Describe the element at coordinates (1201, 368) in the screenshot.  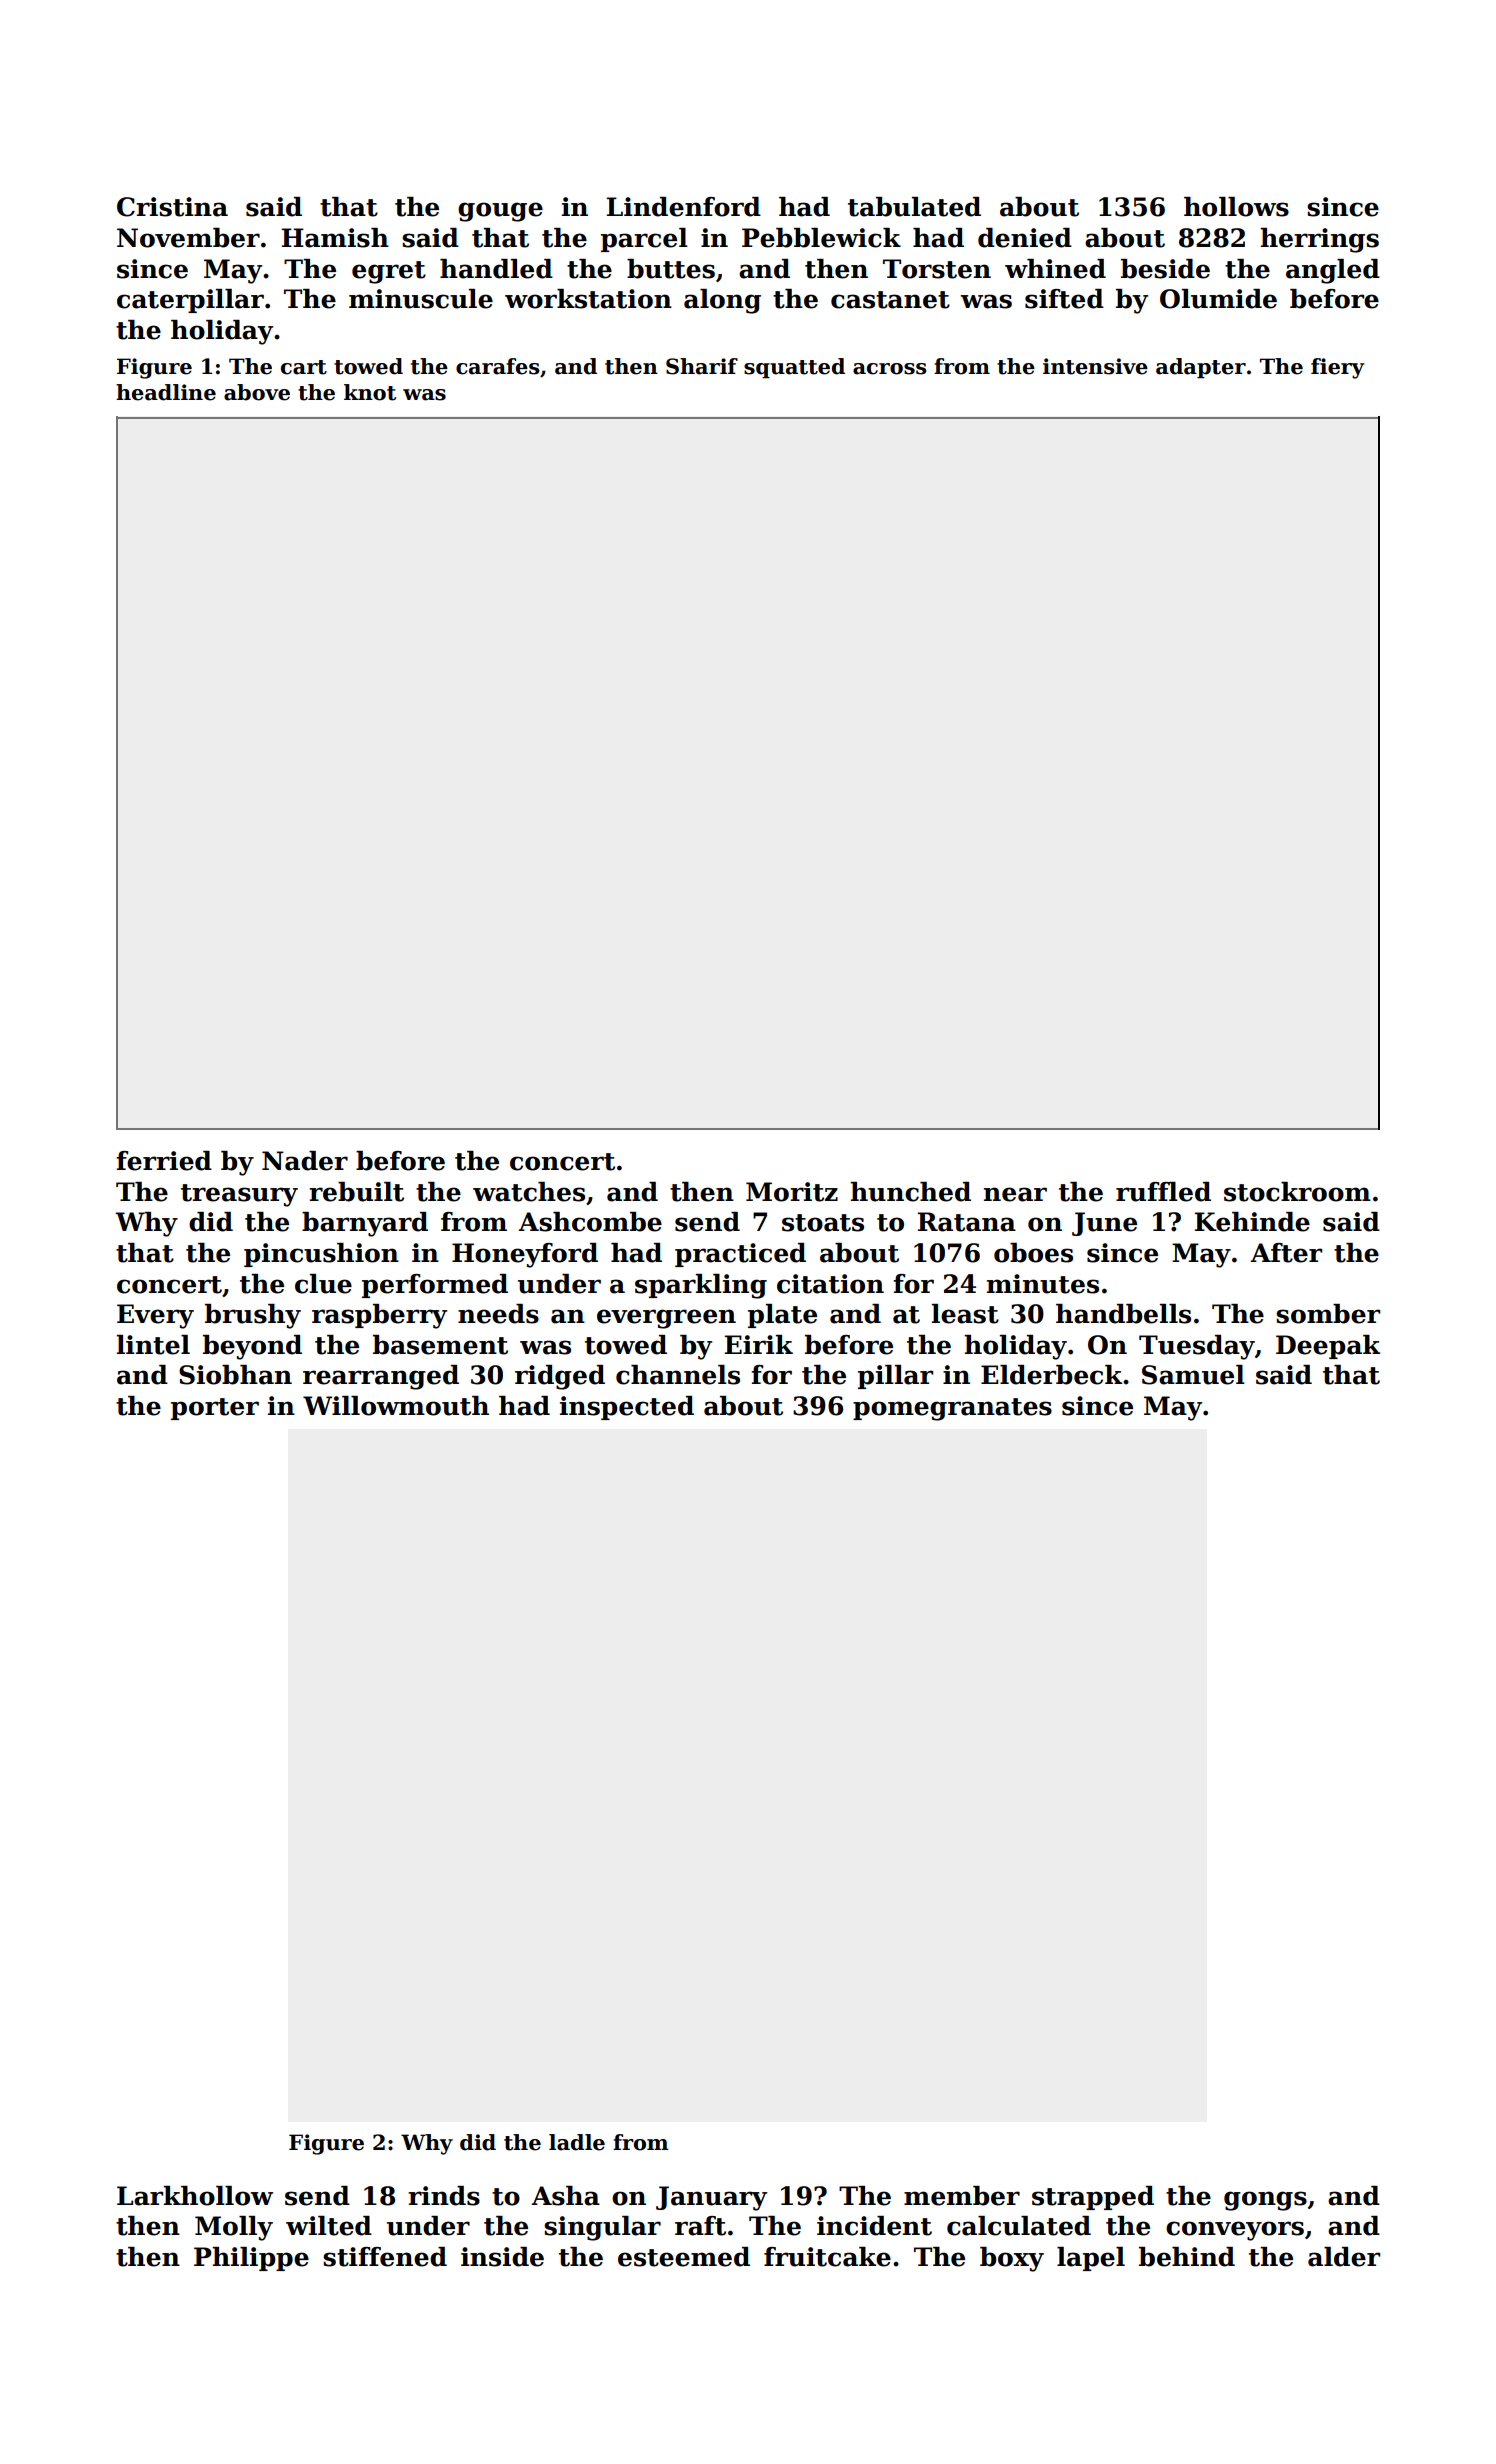
I see `adapter` at that location.
